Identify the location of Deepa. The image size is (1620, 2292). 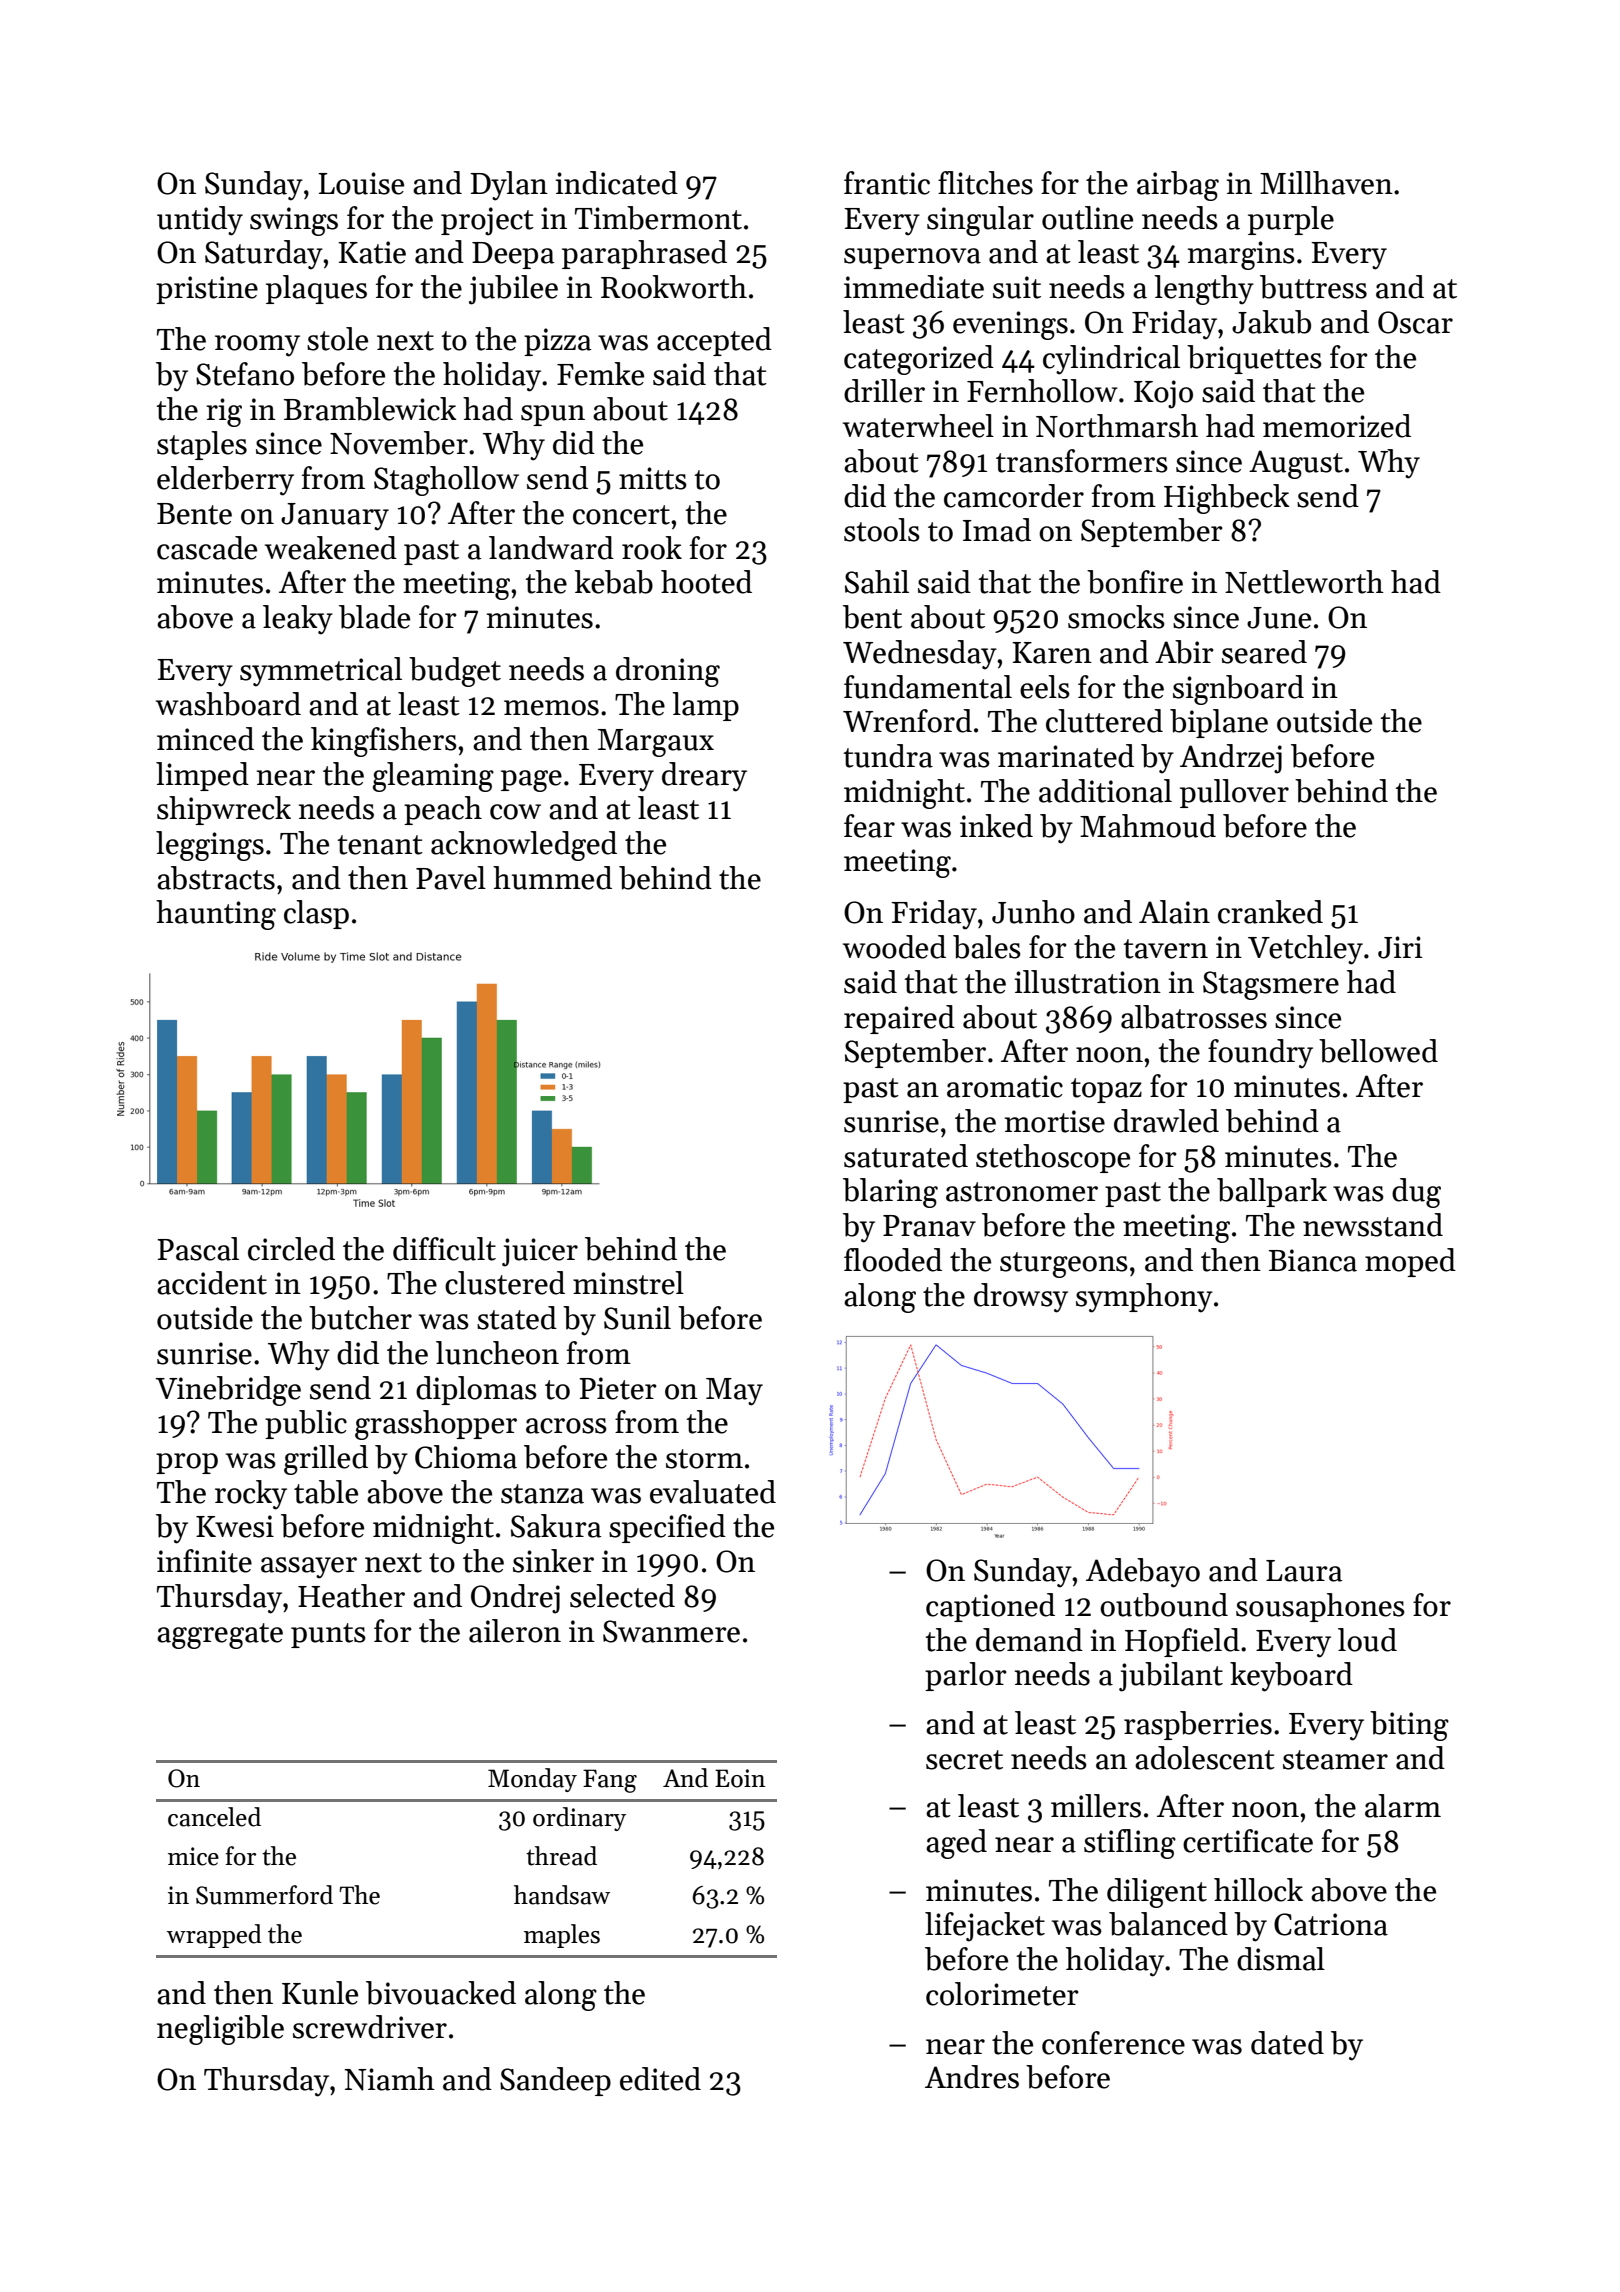
(513, 255).
